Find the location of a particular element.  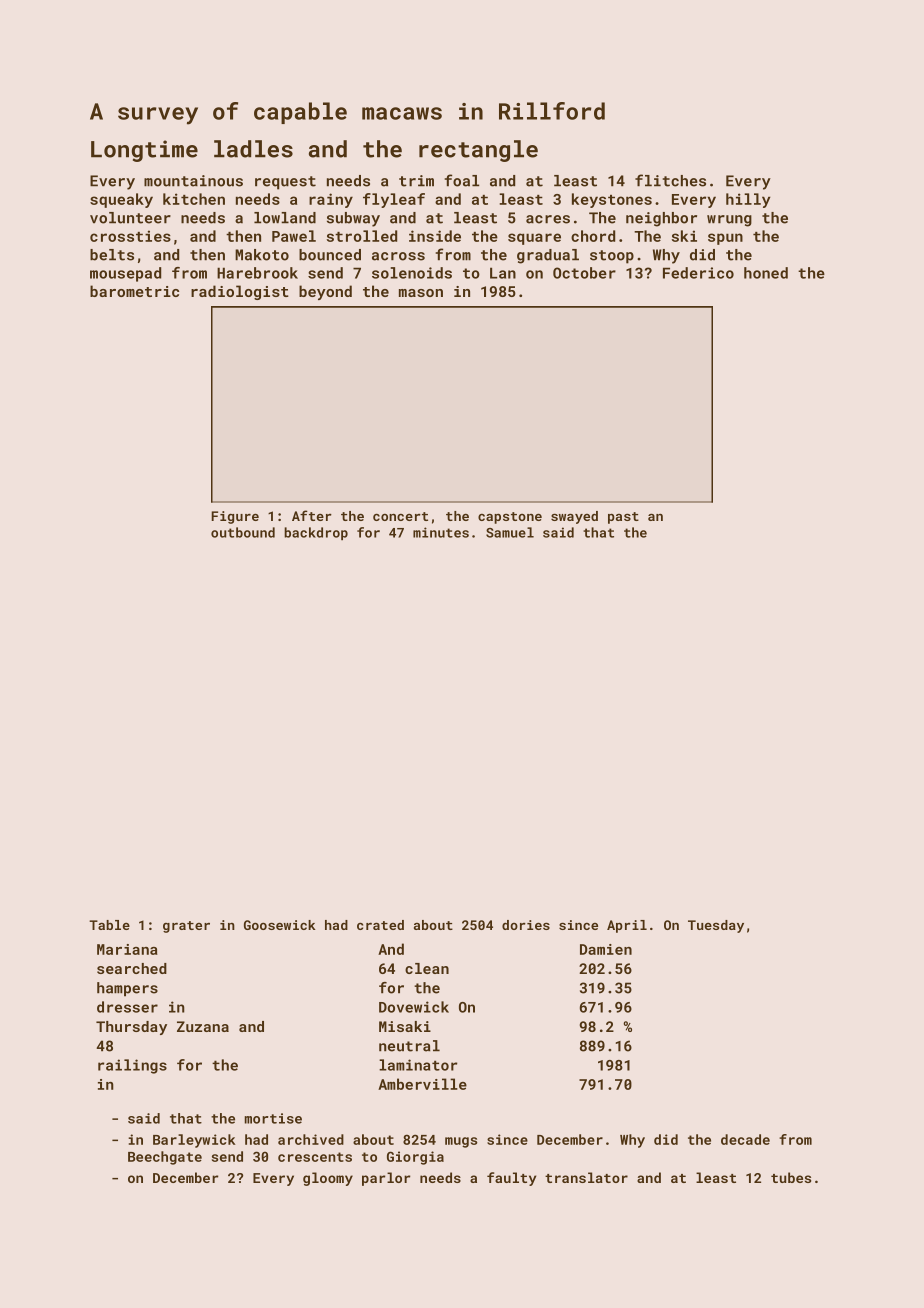

rectangle is located at coordinates (478, 151).
